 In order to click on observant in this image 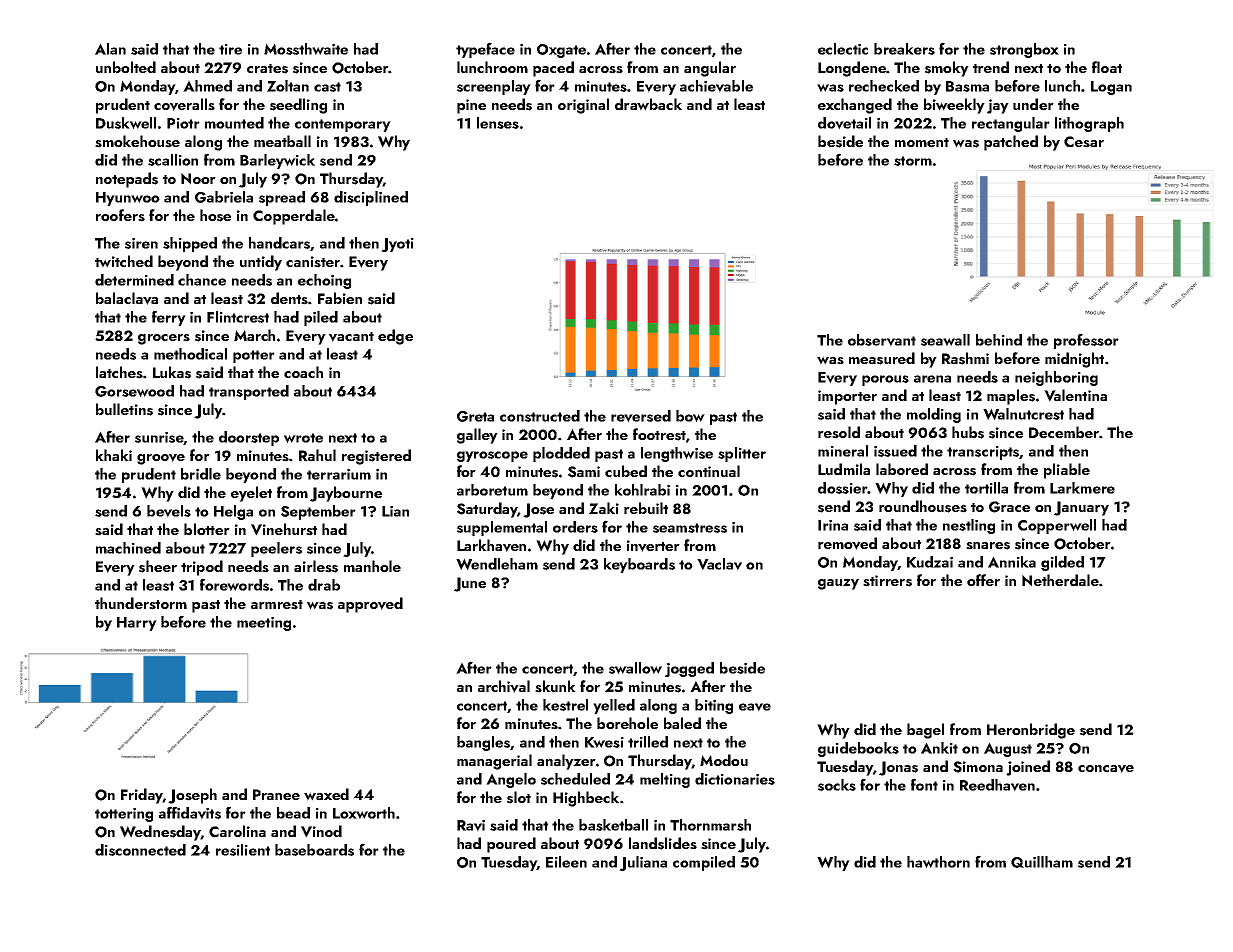, I will do `click(882, 340)`.
